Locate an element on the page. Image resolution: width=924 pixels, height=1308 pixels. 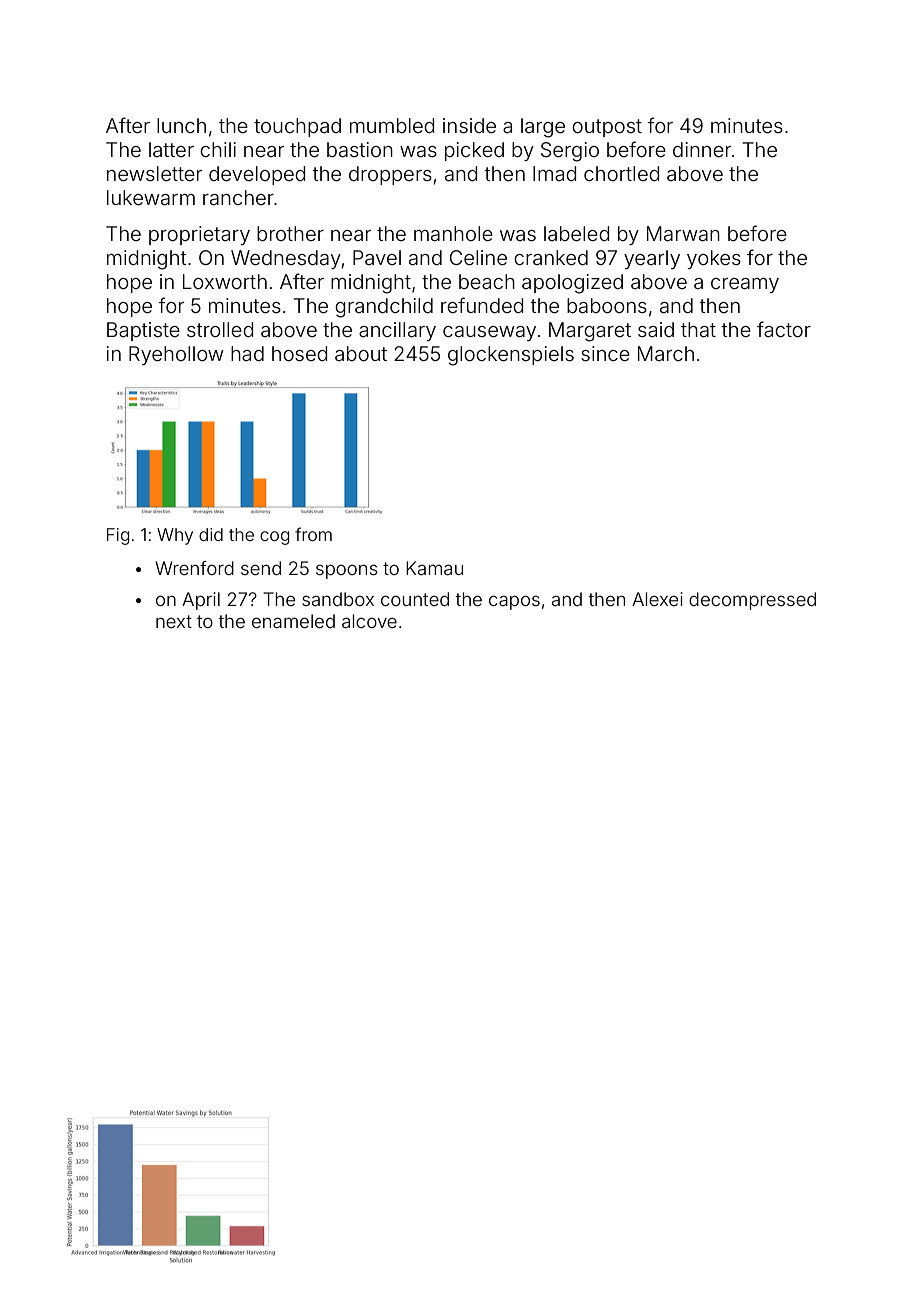
from is located at coordinates (313, 534).
